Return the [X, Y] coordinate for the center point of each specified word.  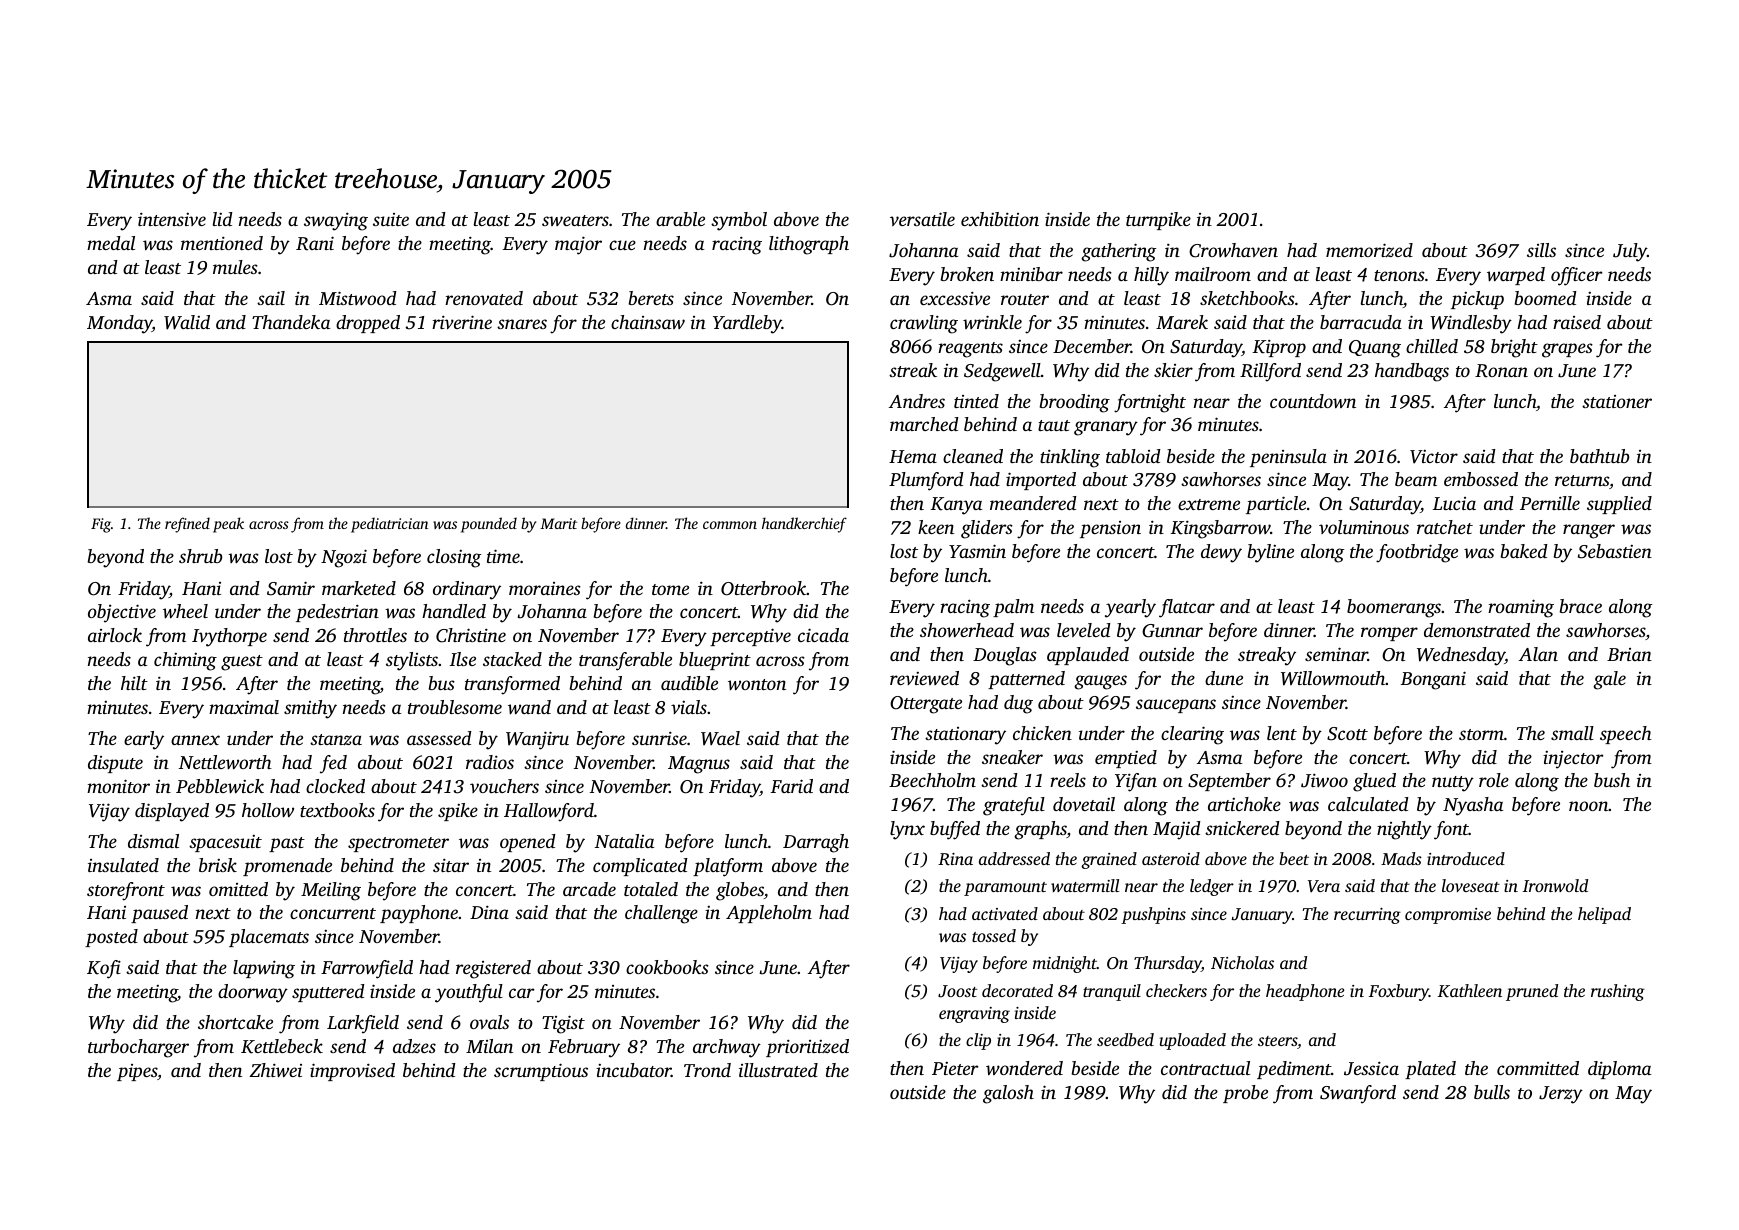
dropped [368, 324]
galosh [1008, 1094]
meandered [1033, 503]
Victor [1434, 457]
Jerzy [1561, 1095]
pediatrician [389, 525]
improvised [352, 1072]
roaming [1521, 608]
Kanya [956, 506]
